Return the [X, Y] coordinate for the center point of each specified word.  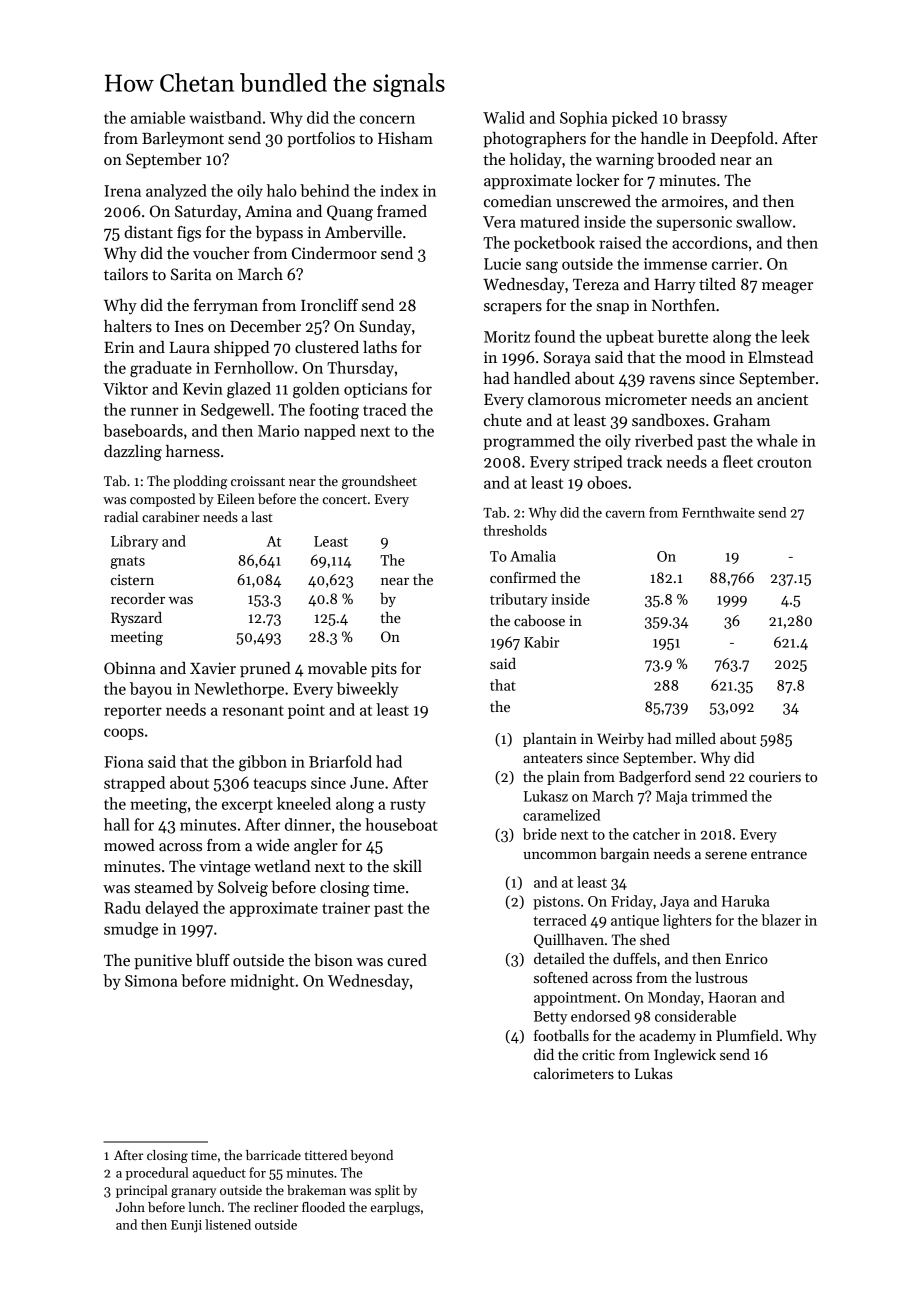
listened [228, 1224]
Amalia [533, 556]
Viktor [125, 388]
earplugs [395, 1208]
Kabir [541, 642]
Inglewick [685, 1056]
